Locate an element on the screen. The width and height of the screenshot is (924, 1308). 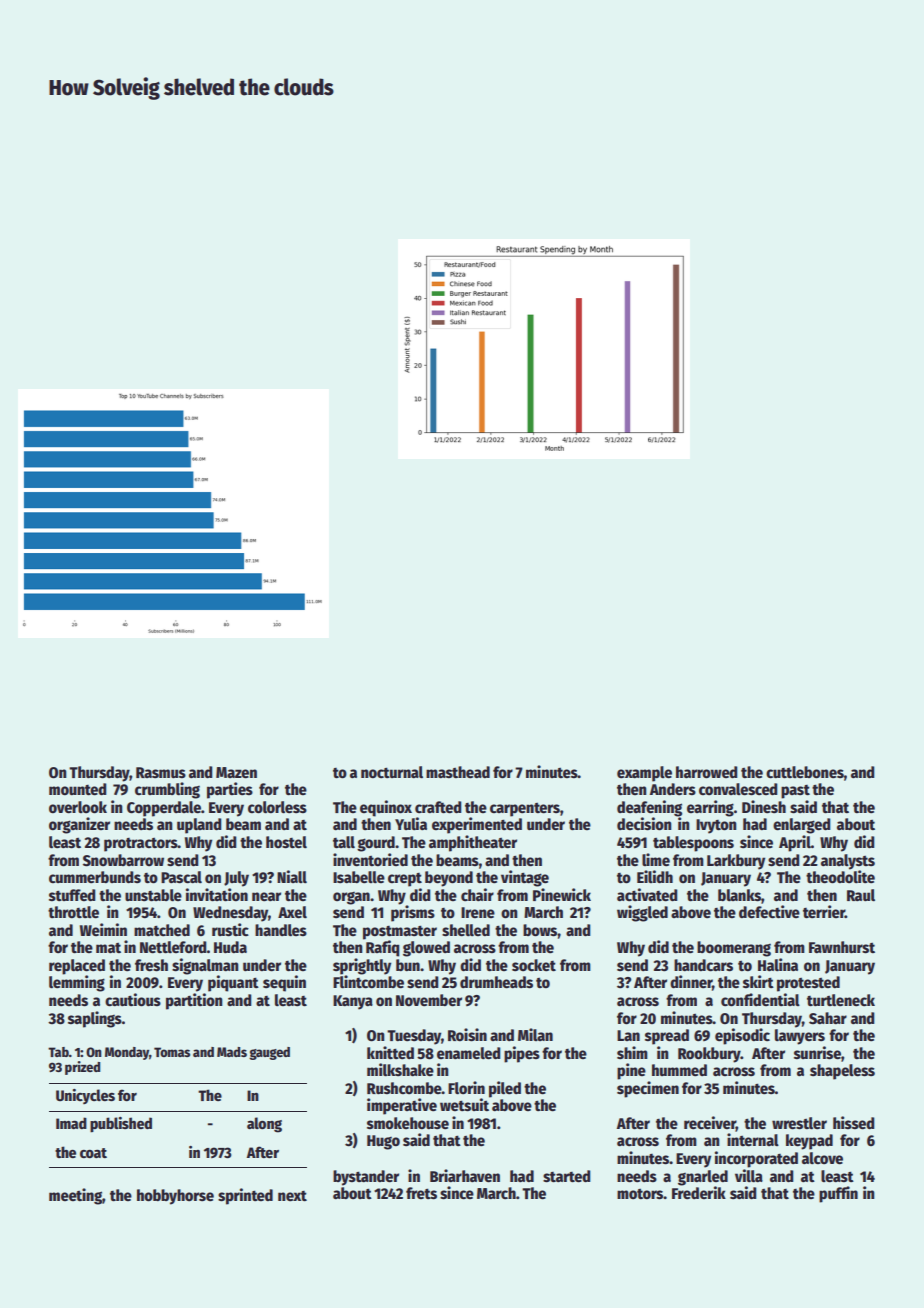
equinox is located at coordinates (386, 808).
